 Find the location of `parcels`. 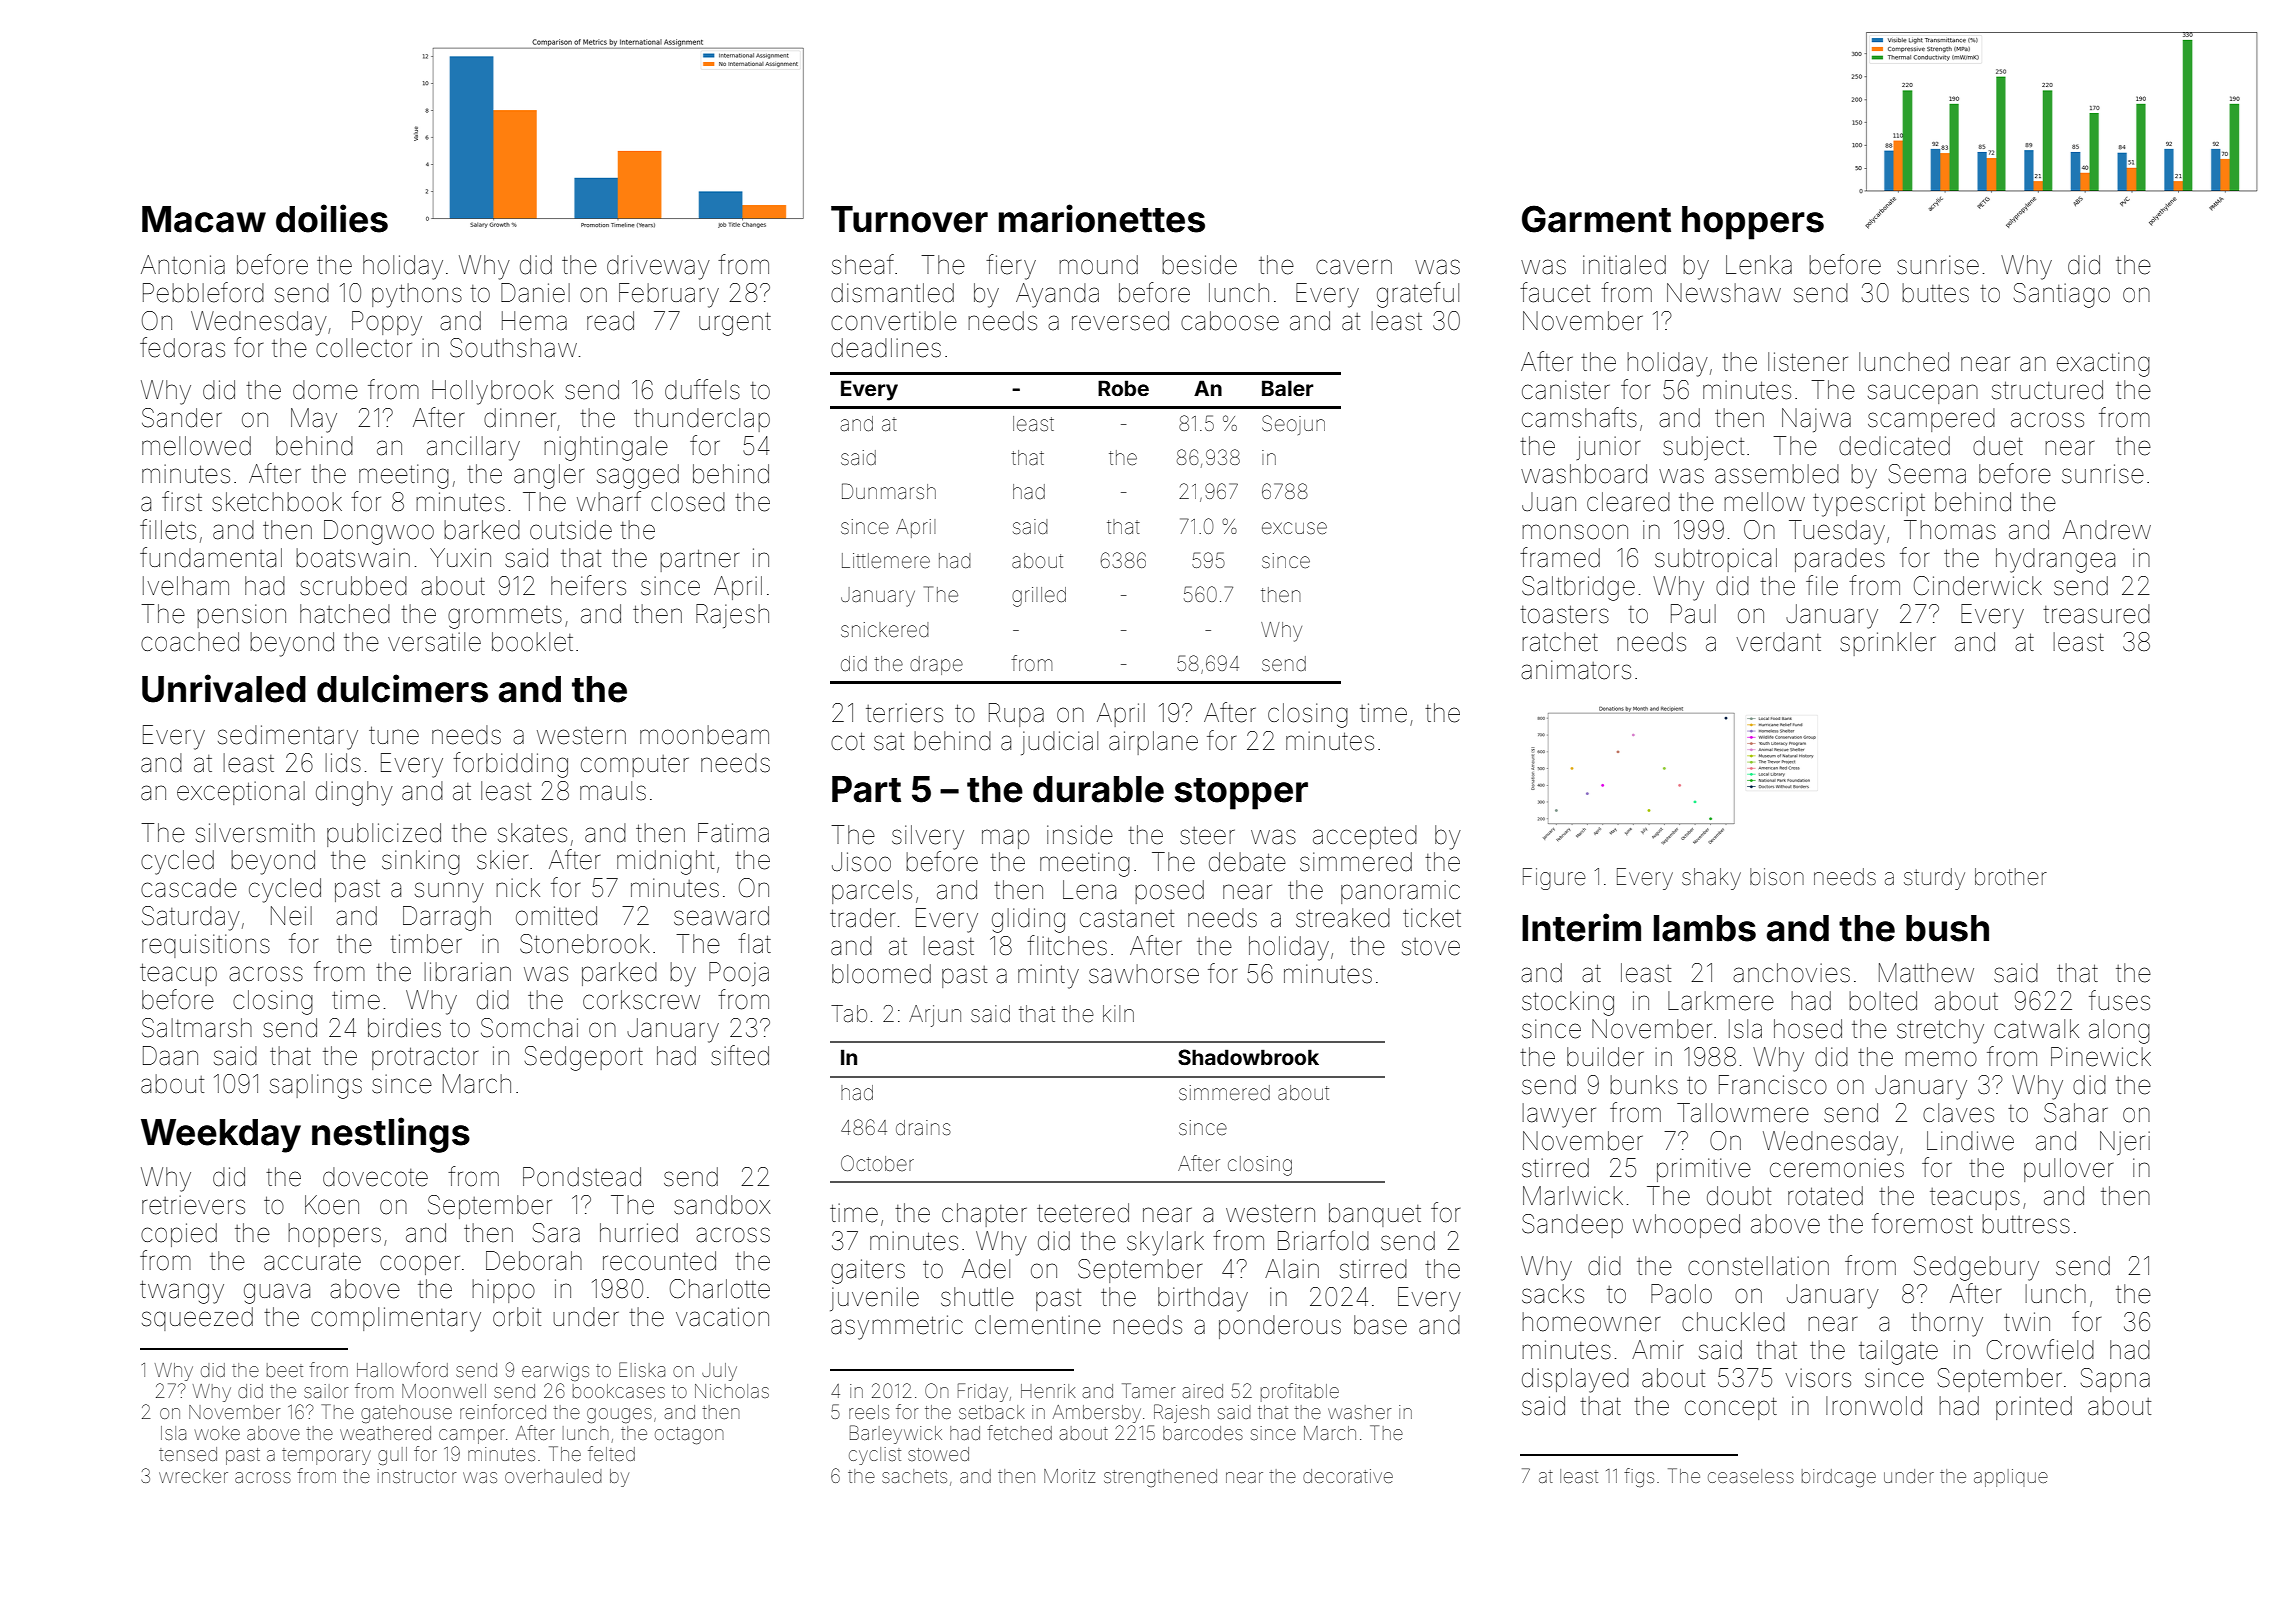

parcels is located at coordinates (872, 892).
